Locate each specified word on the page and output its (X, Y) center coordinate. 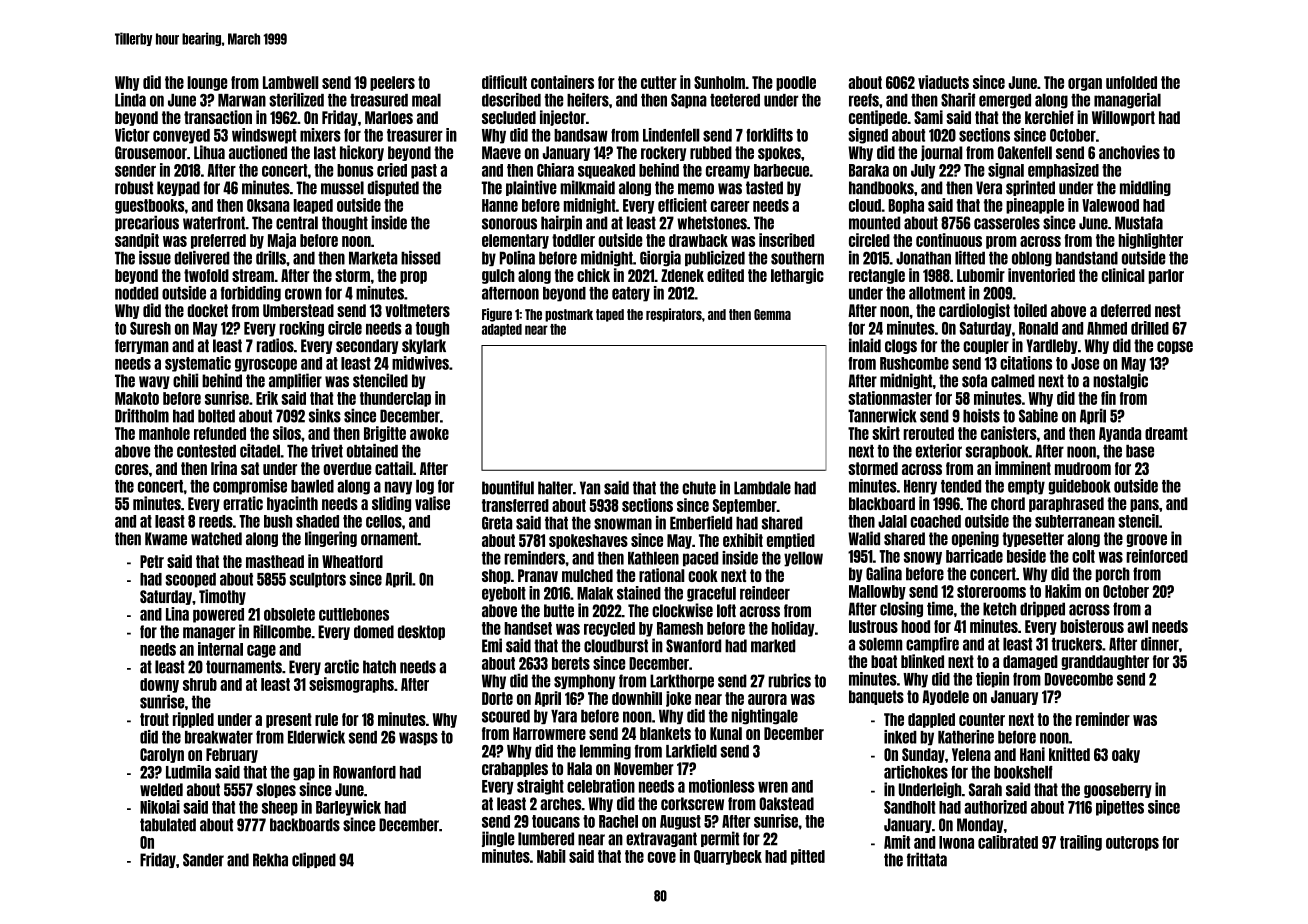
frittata (927, 859)
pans (1144, 505)
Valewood (1110, 205)
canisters (1009, 433)
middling (1145, 188)
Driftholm (142, 415)
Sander (203, 860)
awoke (429, 433)
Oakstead (786, 804)
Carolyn (162, 755)
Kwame (166, 539)
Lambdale (762, 488)
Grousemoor (151, 152)
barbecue (782, 170)
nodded (136, 293)
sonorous (509, 224)
